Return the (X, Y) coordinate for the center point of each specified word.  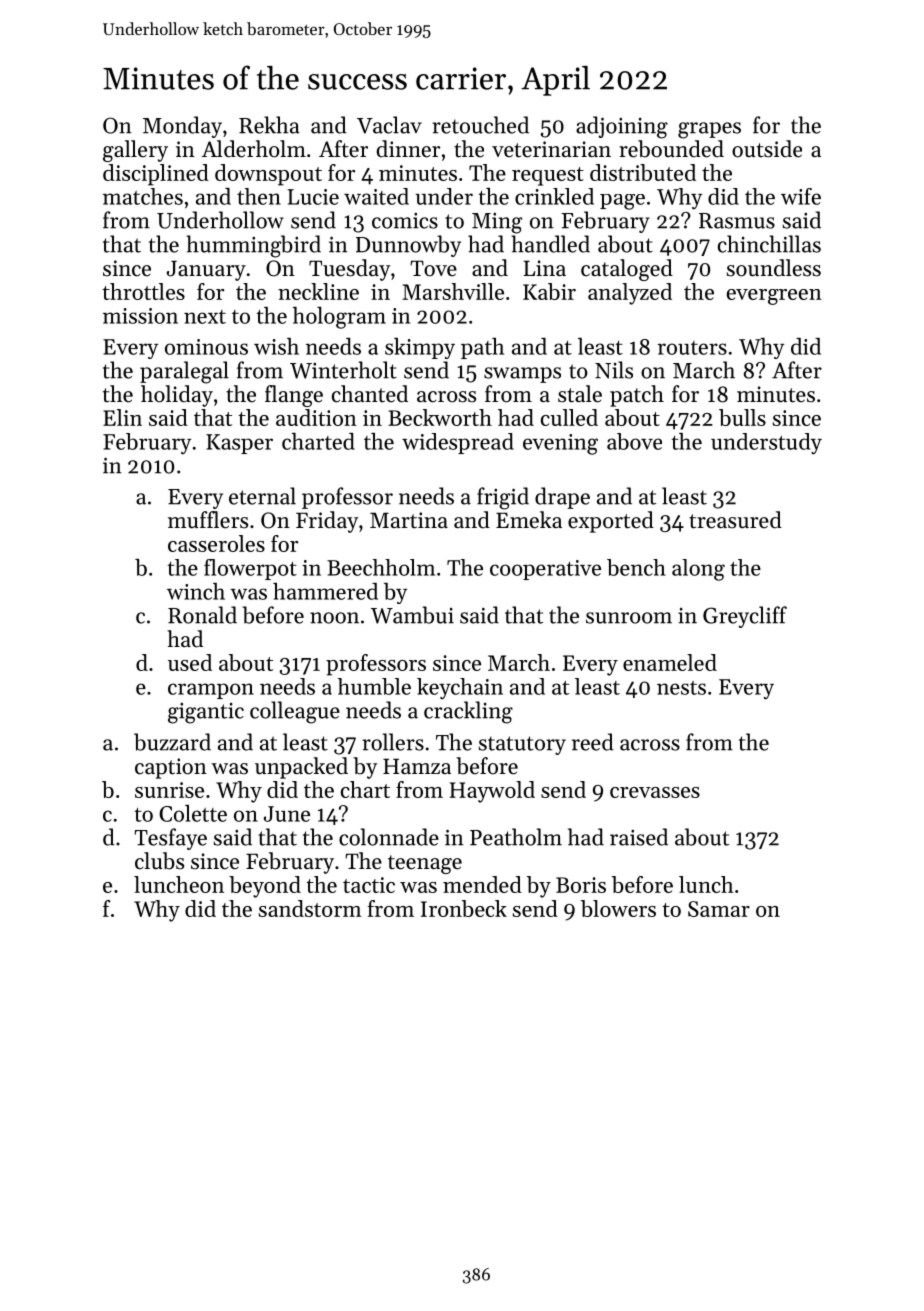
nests (681, 688)
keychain (460, 688)
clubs (159, 861)
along (698, 570)
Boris (581, 885)
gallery (135, 151)
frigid (503, 498)
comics (405, 221)
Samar (719, 909)
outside (767, 149)
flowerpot (250, 569)
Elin (122, 417)
